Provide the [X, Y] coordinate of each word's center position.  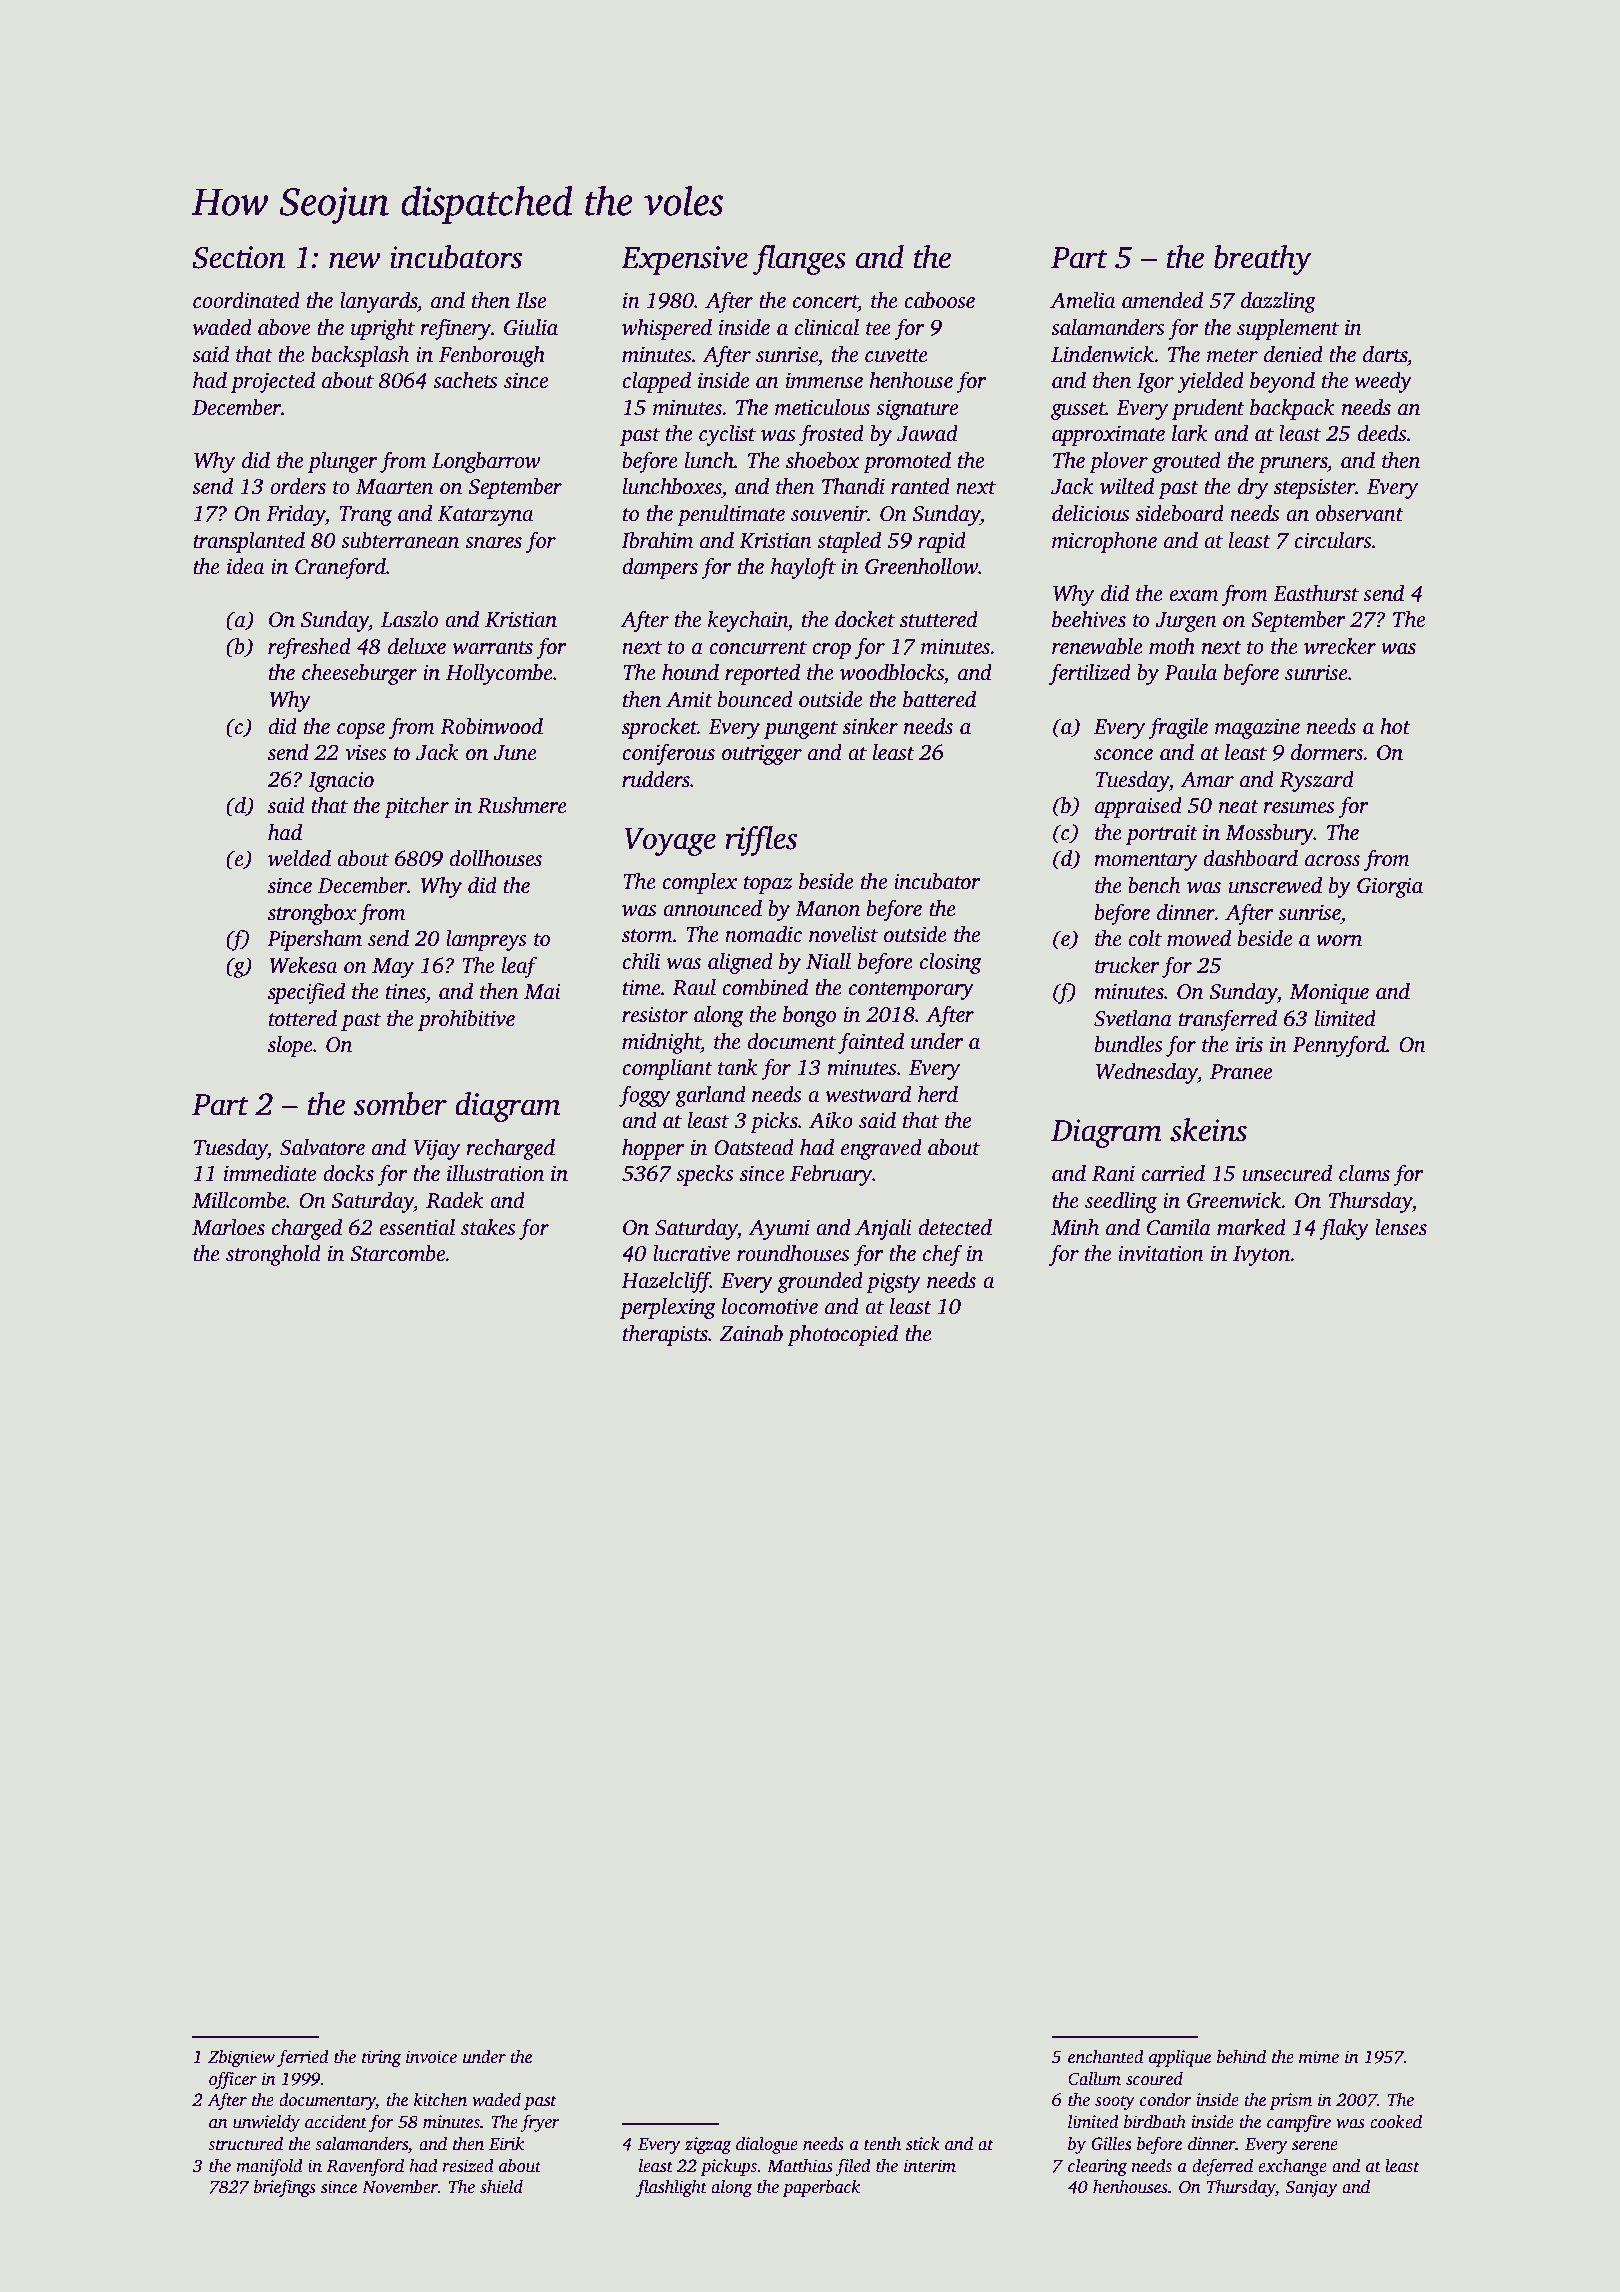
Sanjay [1311, 2188]
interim [930, 2166]
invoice [431, 2057]
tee [878, 329]
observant [1360, 513]
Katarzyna [485, 516]
